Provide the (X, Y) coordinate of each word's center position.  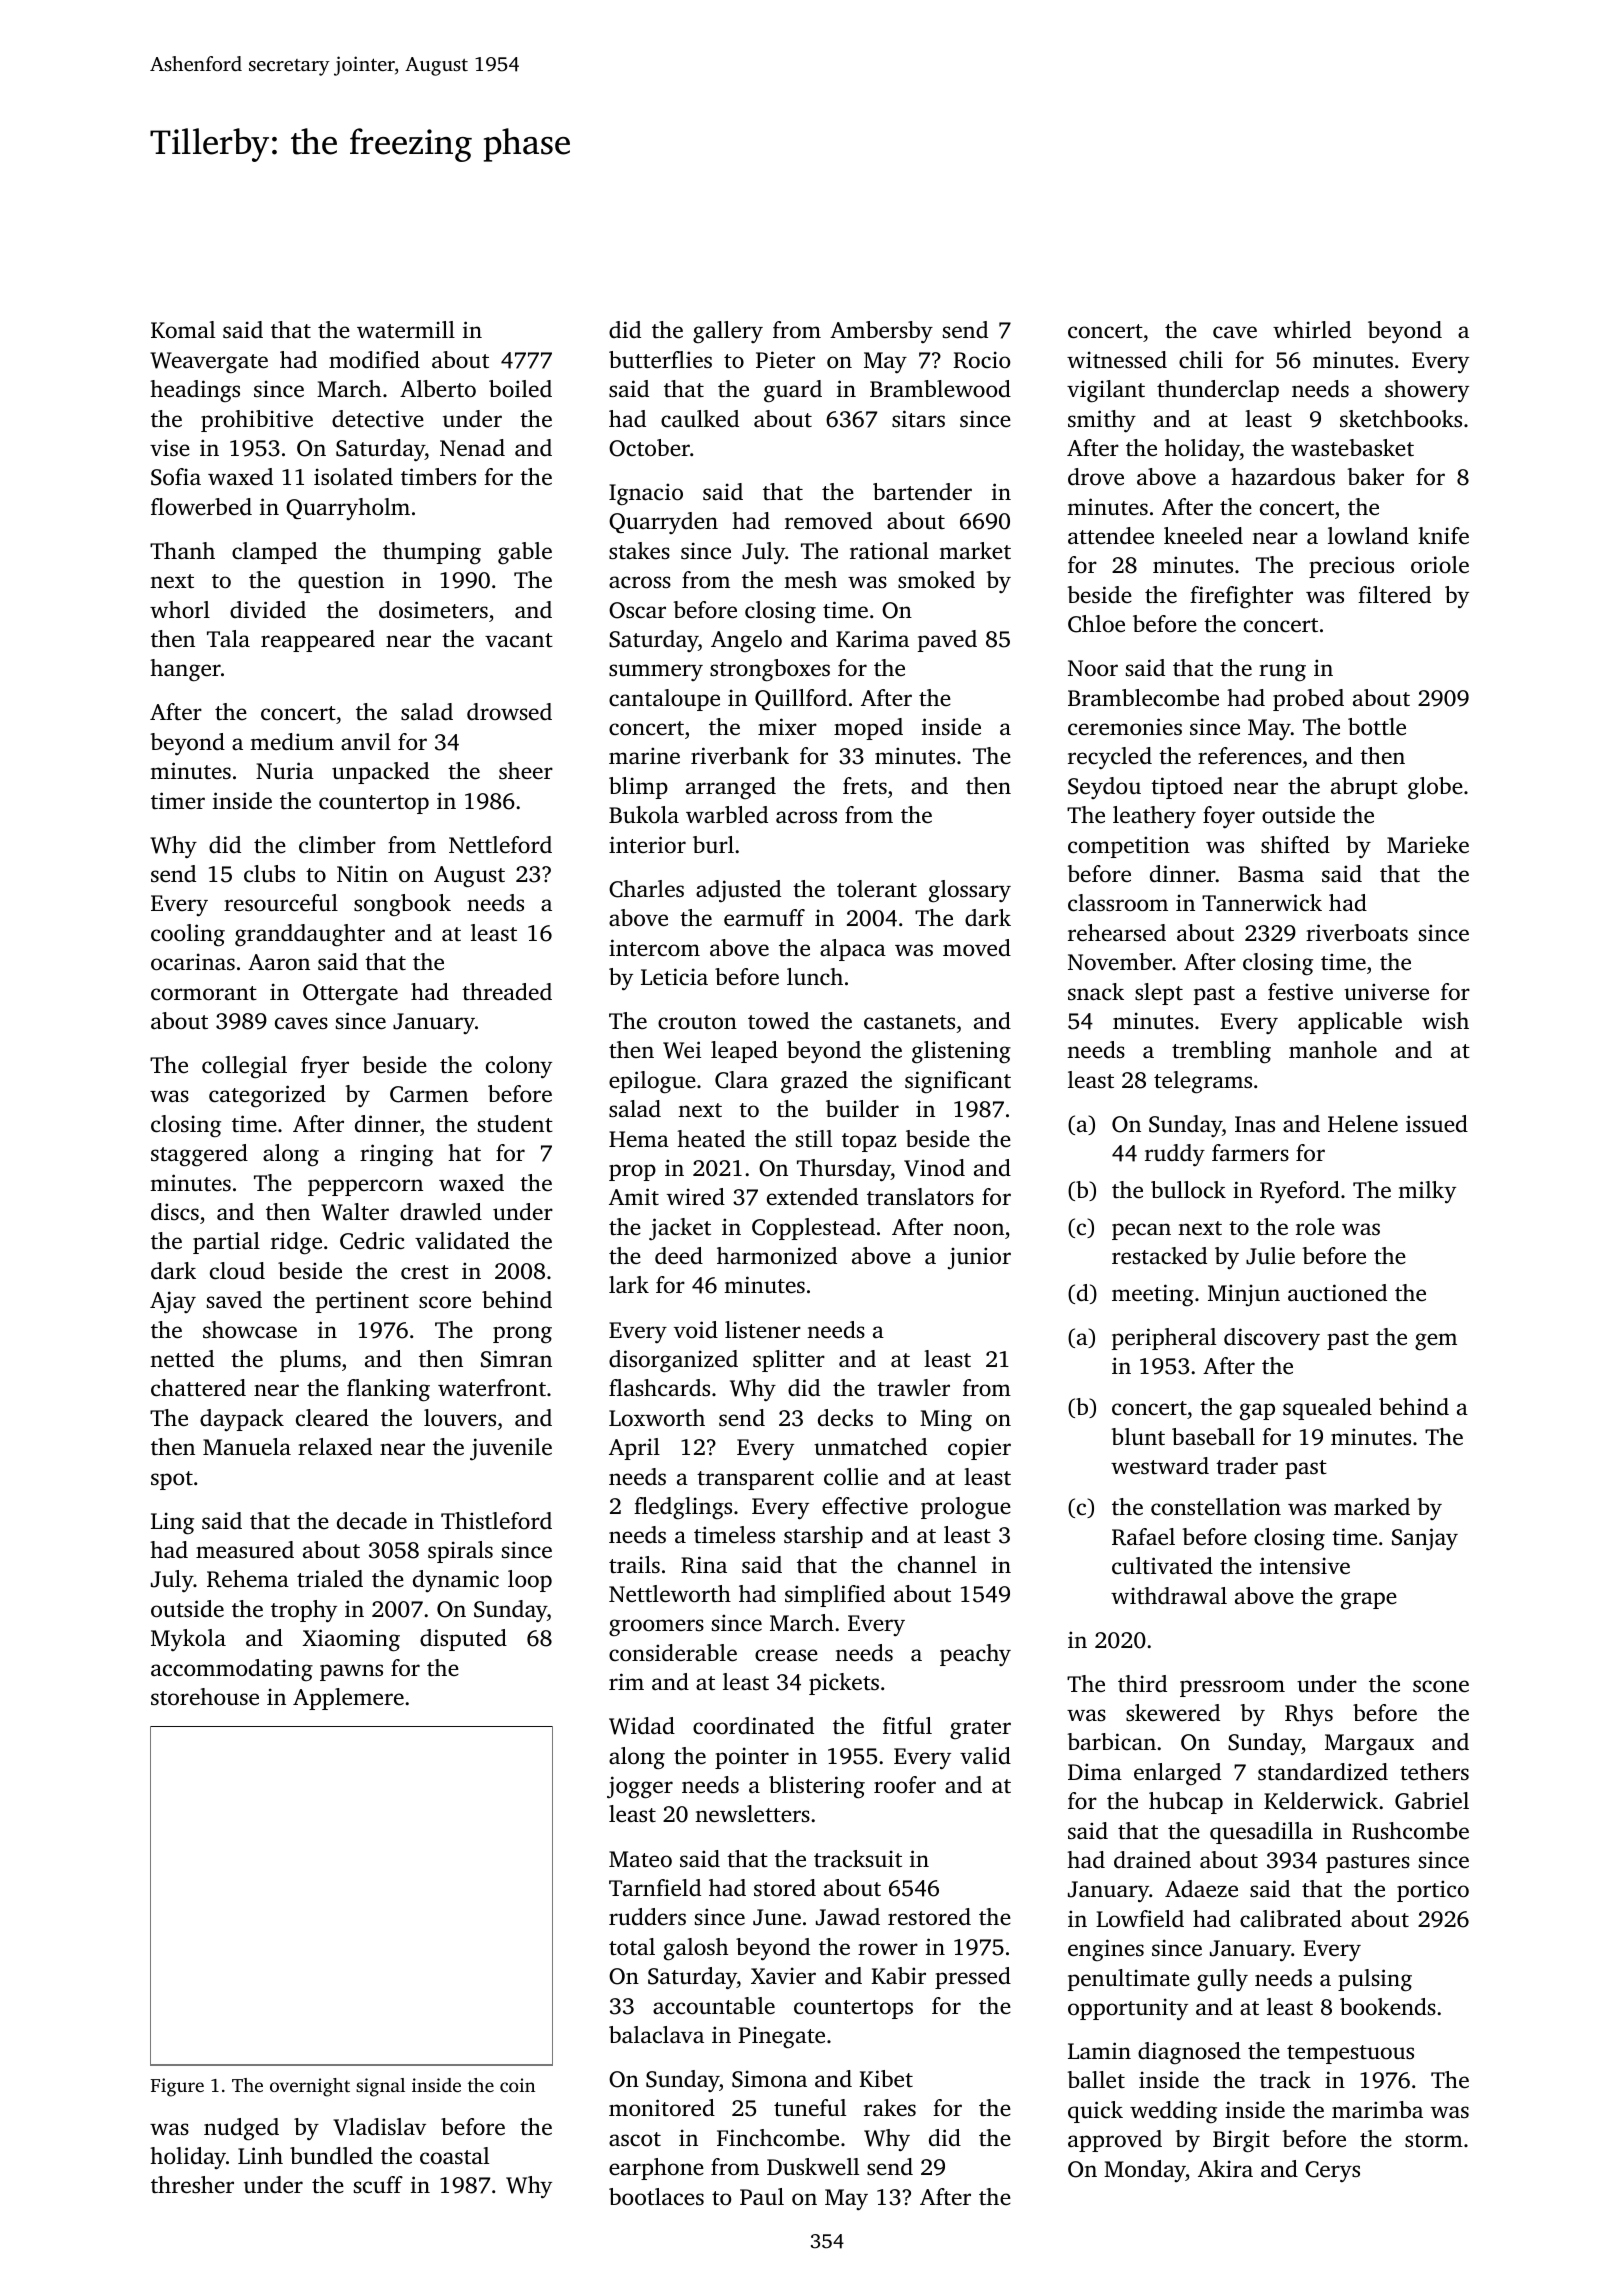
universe (1386, 992)
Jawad (848, 1917)
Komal (183, 329)
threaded (507, 992)
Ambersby (881, 332)
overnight (310, 2087)
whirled (1312, 330)
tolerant (877, 888)
